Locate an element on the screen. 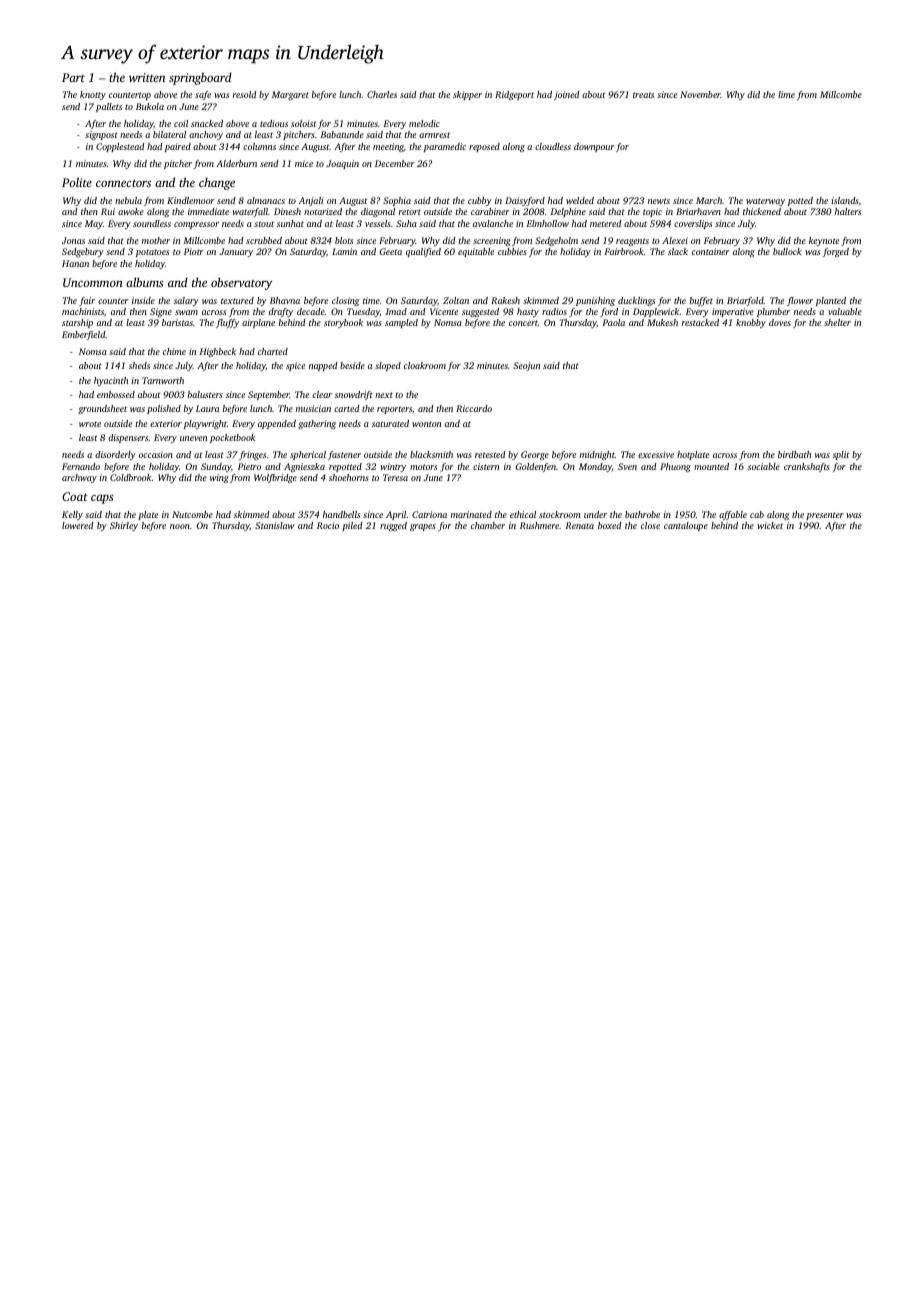 The height and width of the screenshot is (1308, 924). Sunday is located at coordinates (216, 467).
